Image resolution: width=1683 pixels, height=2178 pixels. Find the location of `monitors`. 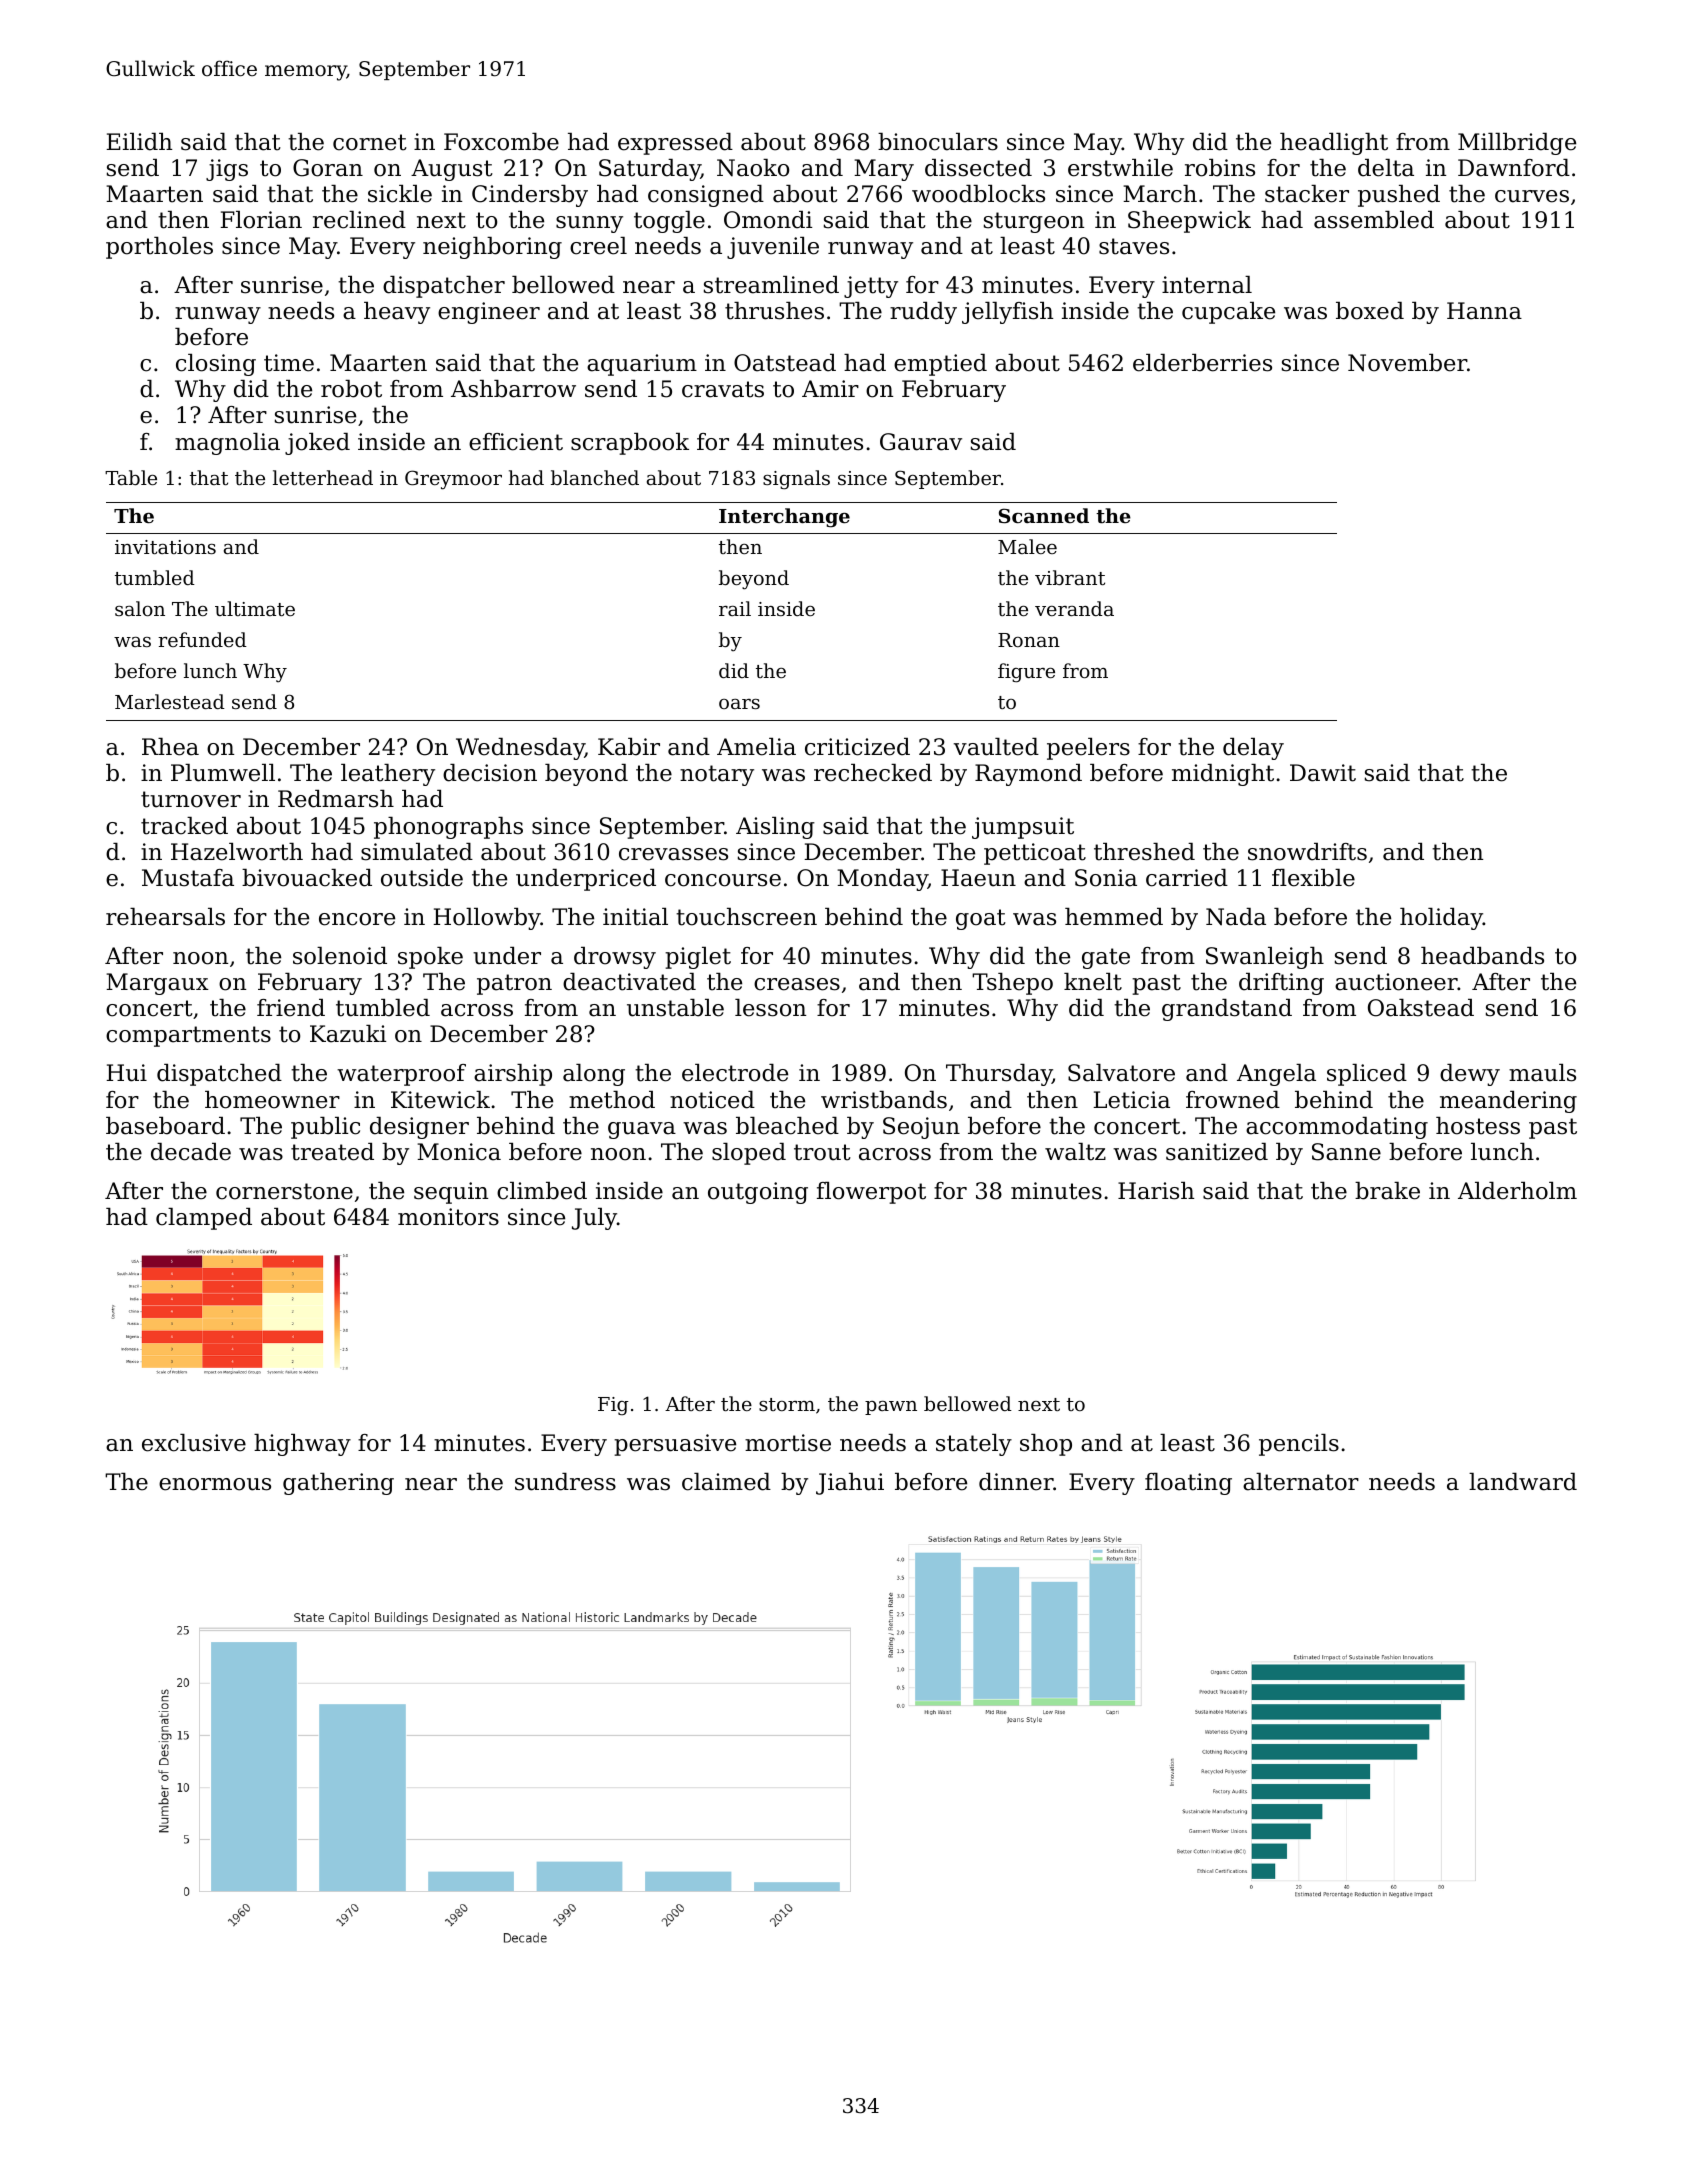

monitors is located at coordinates (448, 1217).
